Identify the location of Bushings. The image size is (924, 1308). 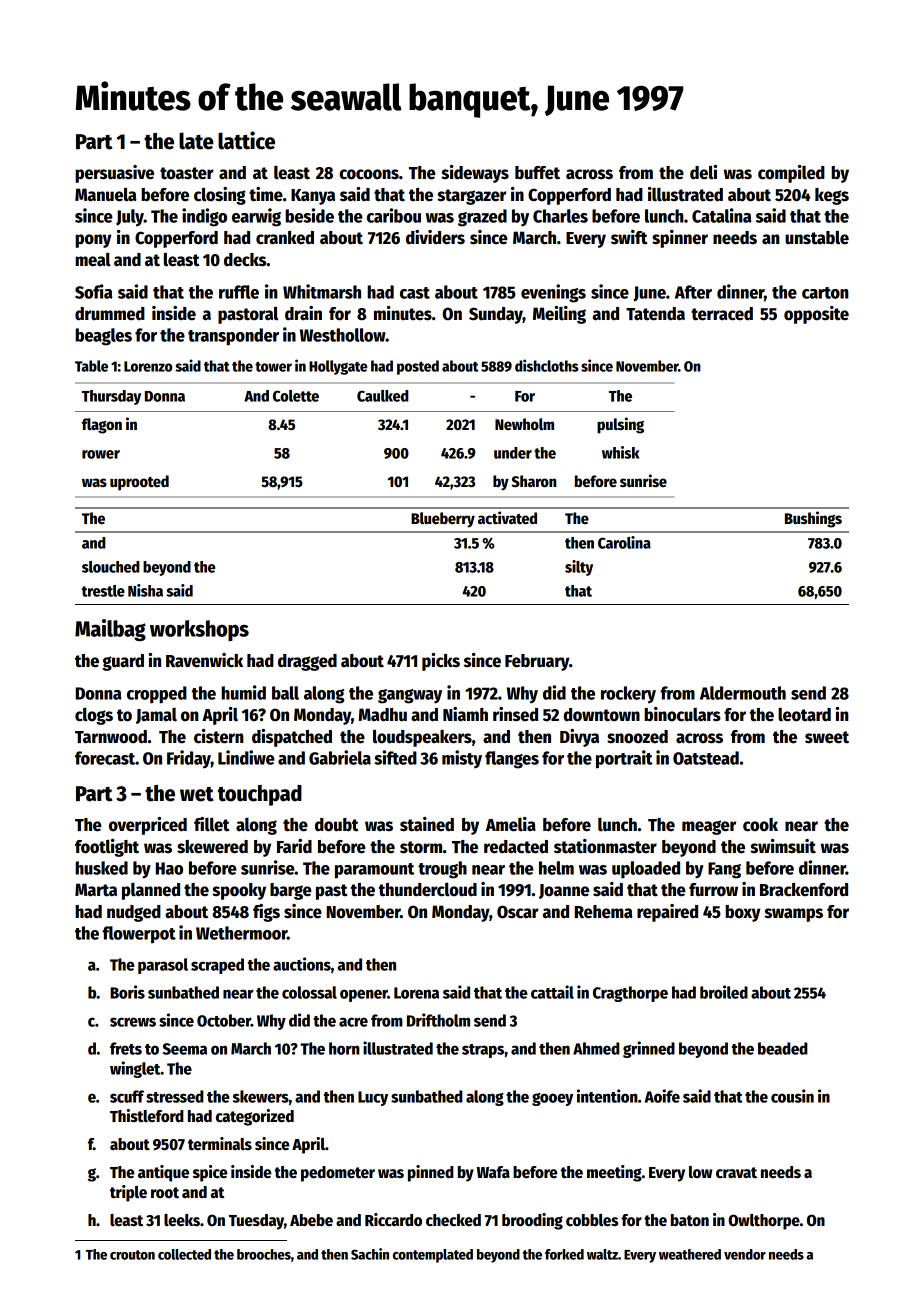
(813, 519).
